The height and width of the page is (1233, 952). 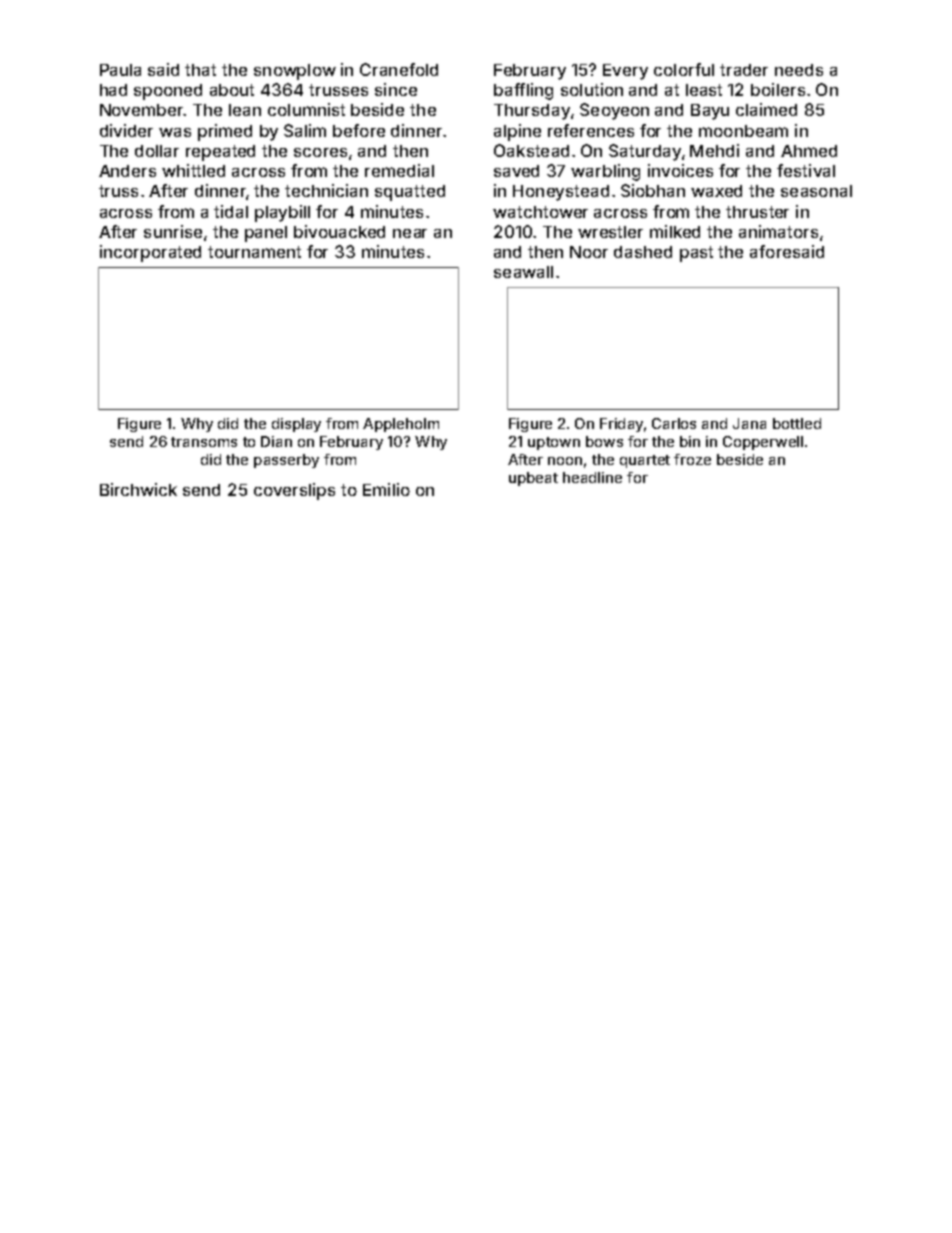 I want to click on before, so click(x=359, y=130).
